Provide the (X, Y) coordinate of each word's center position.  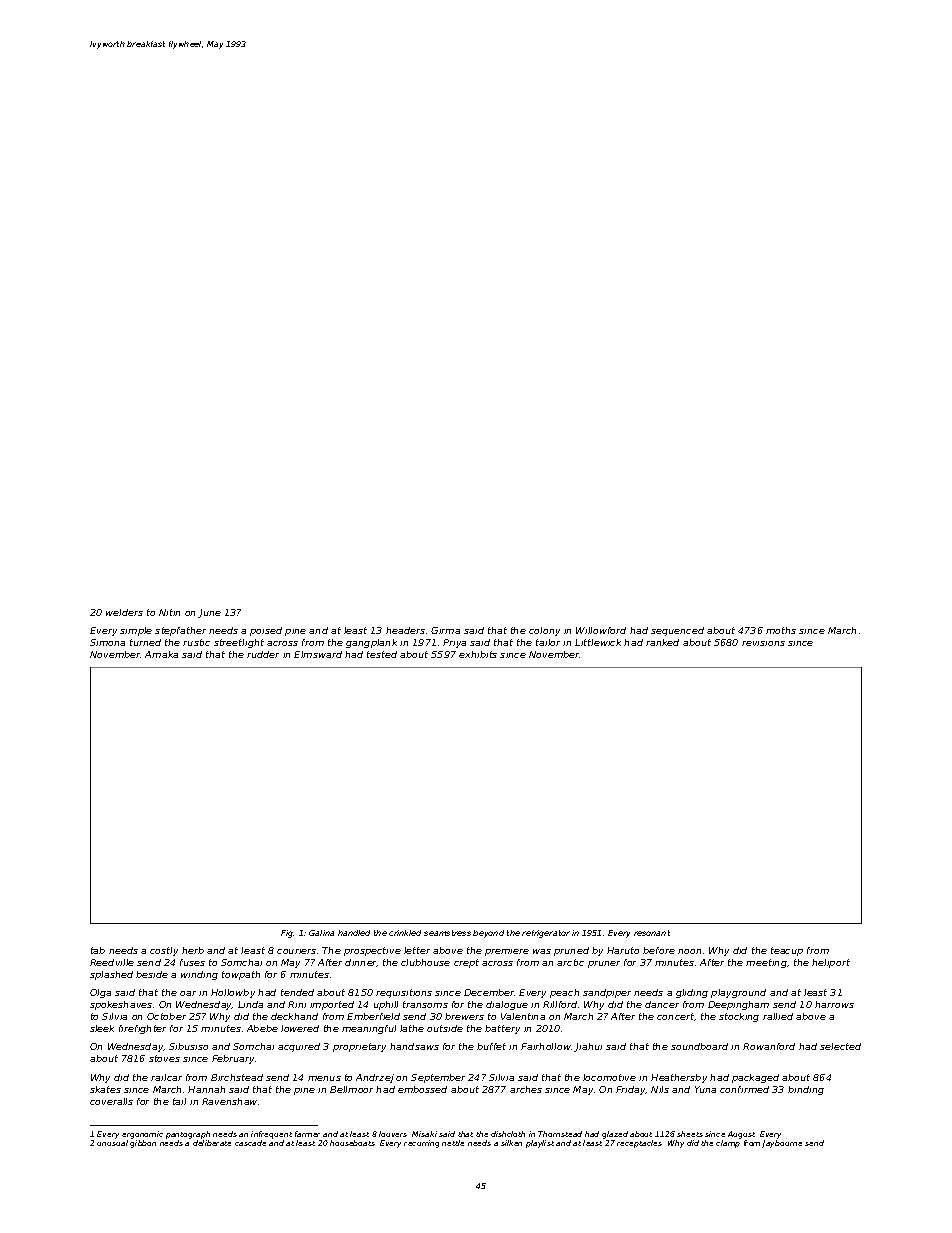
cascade (250, 1143)
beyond (488, 934)
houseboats (352, 1143)
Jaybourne (782, 1144)
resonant (652, 933)
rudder (263, 654)
